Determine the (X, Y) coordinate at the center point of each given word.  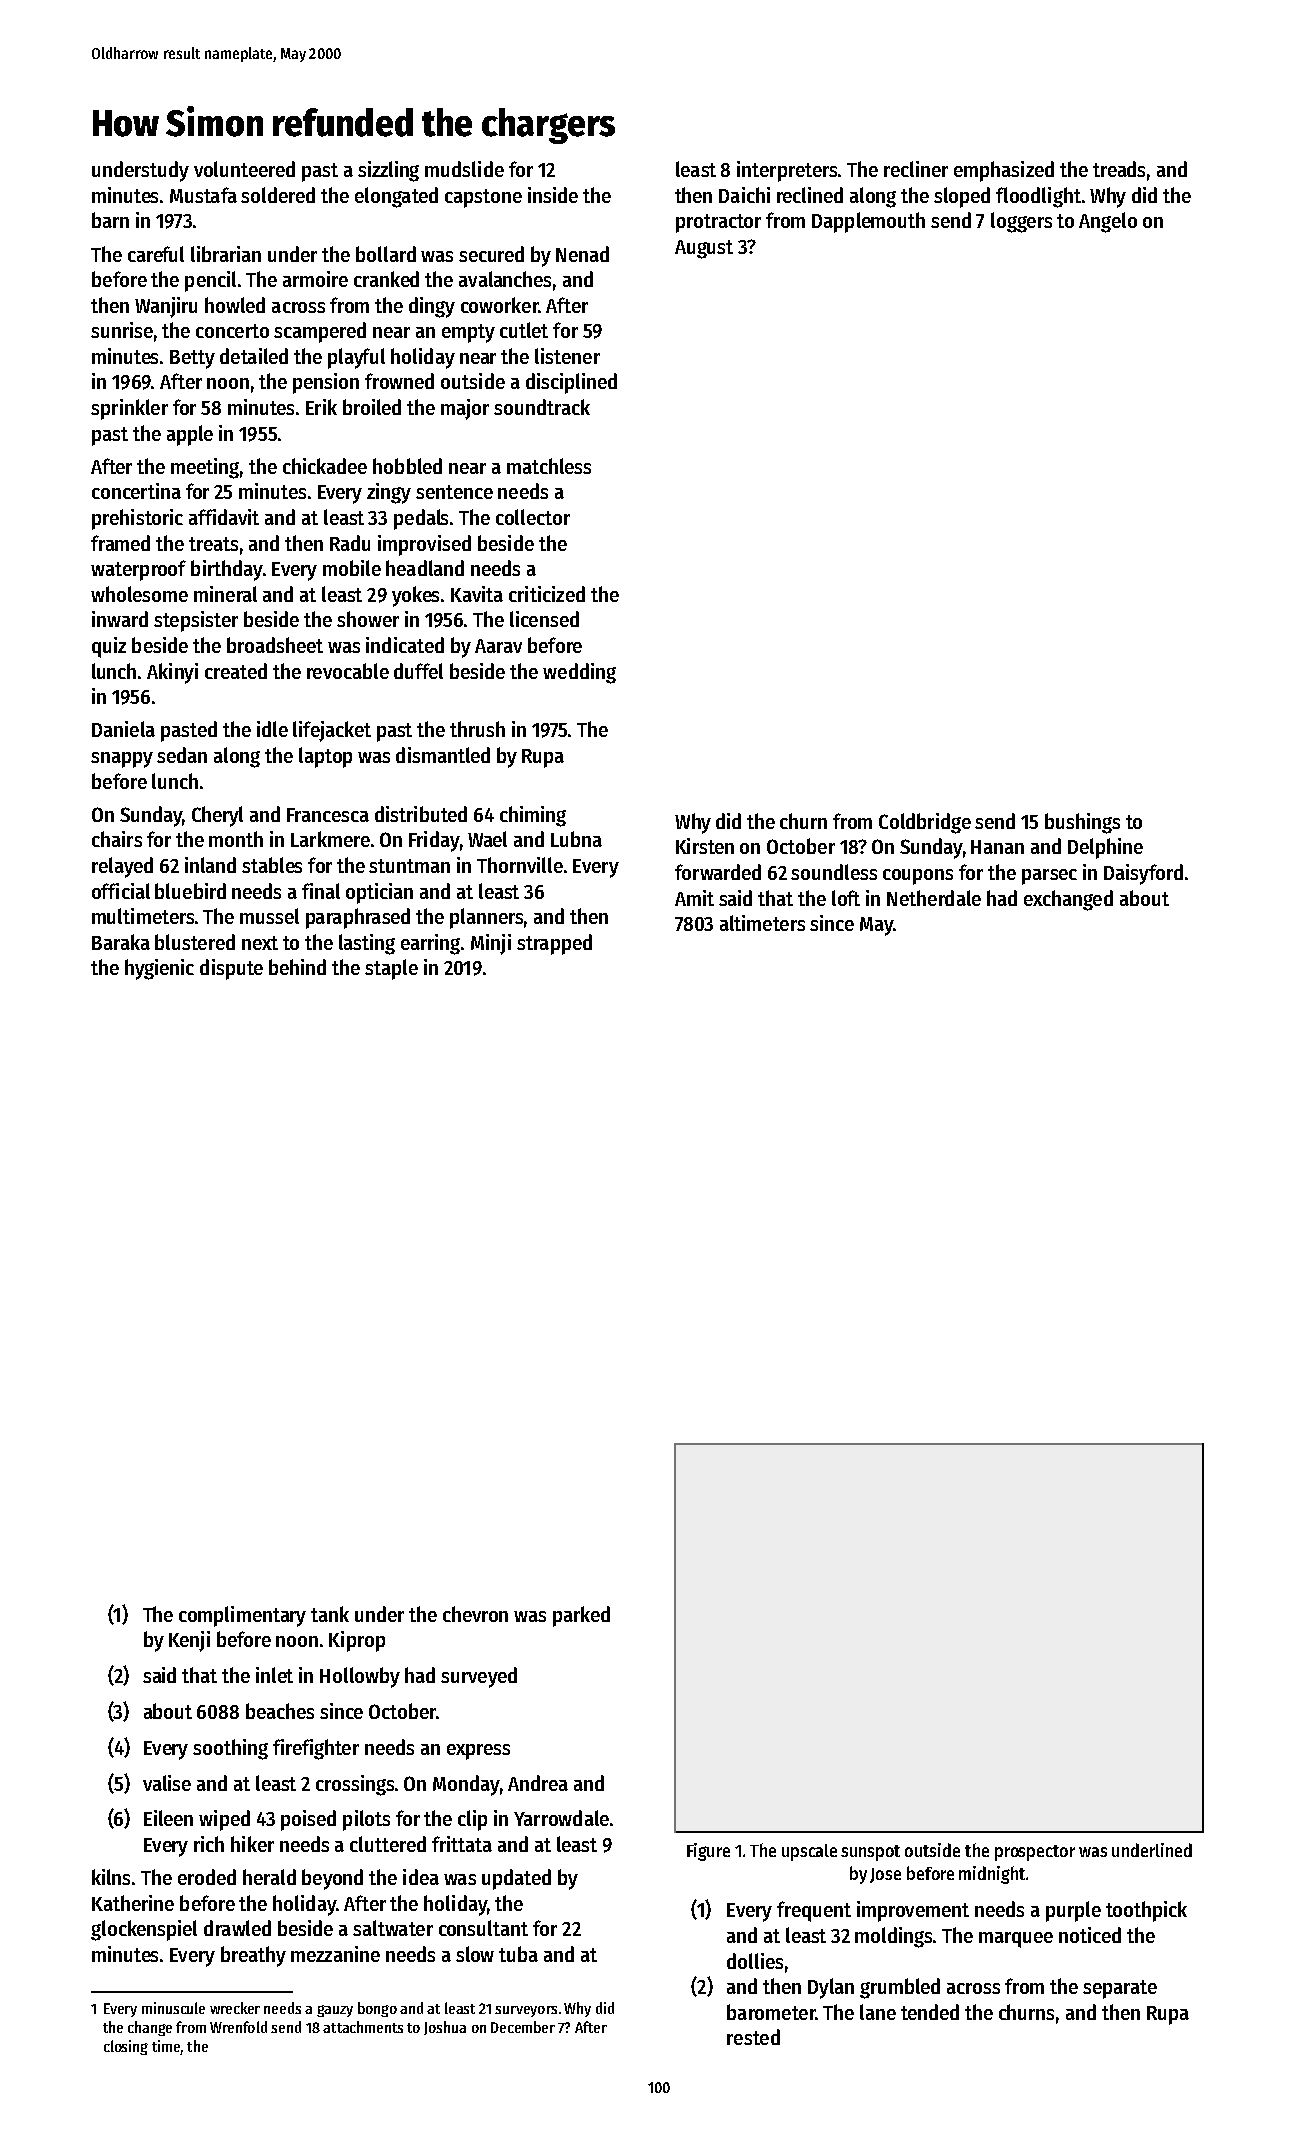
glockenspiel (144, 1930)
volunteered (244, 169)
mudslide (464, 169)
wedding (579, 673)
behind (297, 967)
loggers (1021, 222)
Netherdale (934, 898)
